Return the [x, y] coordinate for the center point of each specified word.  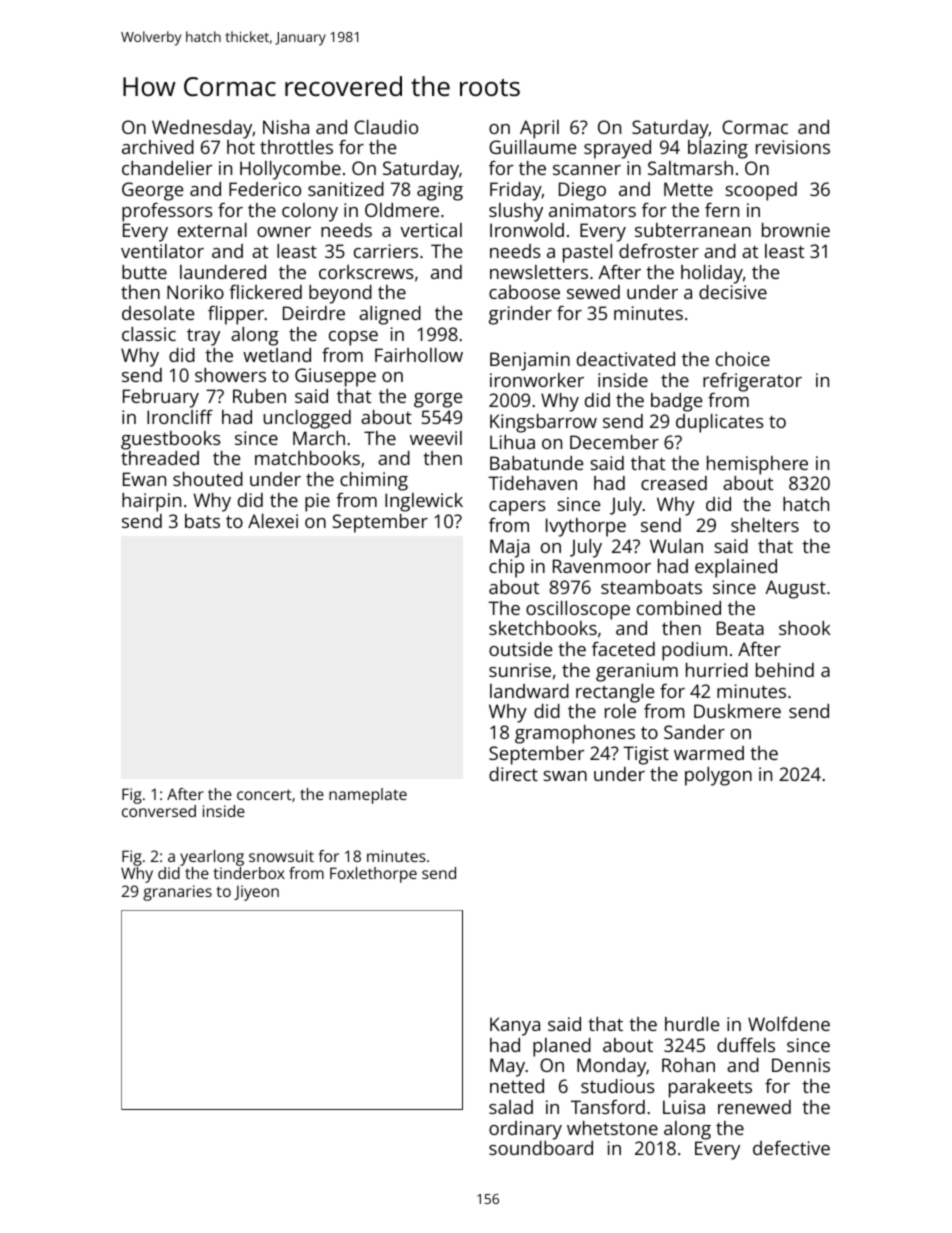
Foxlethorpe [373, 875]
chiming [374, 481]
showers [230, 375]
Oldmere [402, 210]
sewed [593, 292]
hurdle [692, 1024]
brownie [796, 230]
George [152, 191]
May [507, 1067]
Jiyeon [256, 893]
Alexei [273, 521]
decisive [733, 292]
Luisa [684, 1107]
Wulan [676, 546]
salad [511, 1107]
